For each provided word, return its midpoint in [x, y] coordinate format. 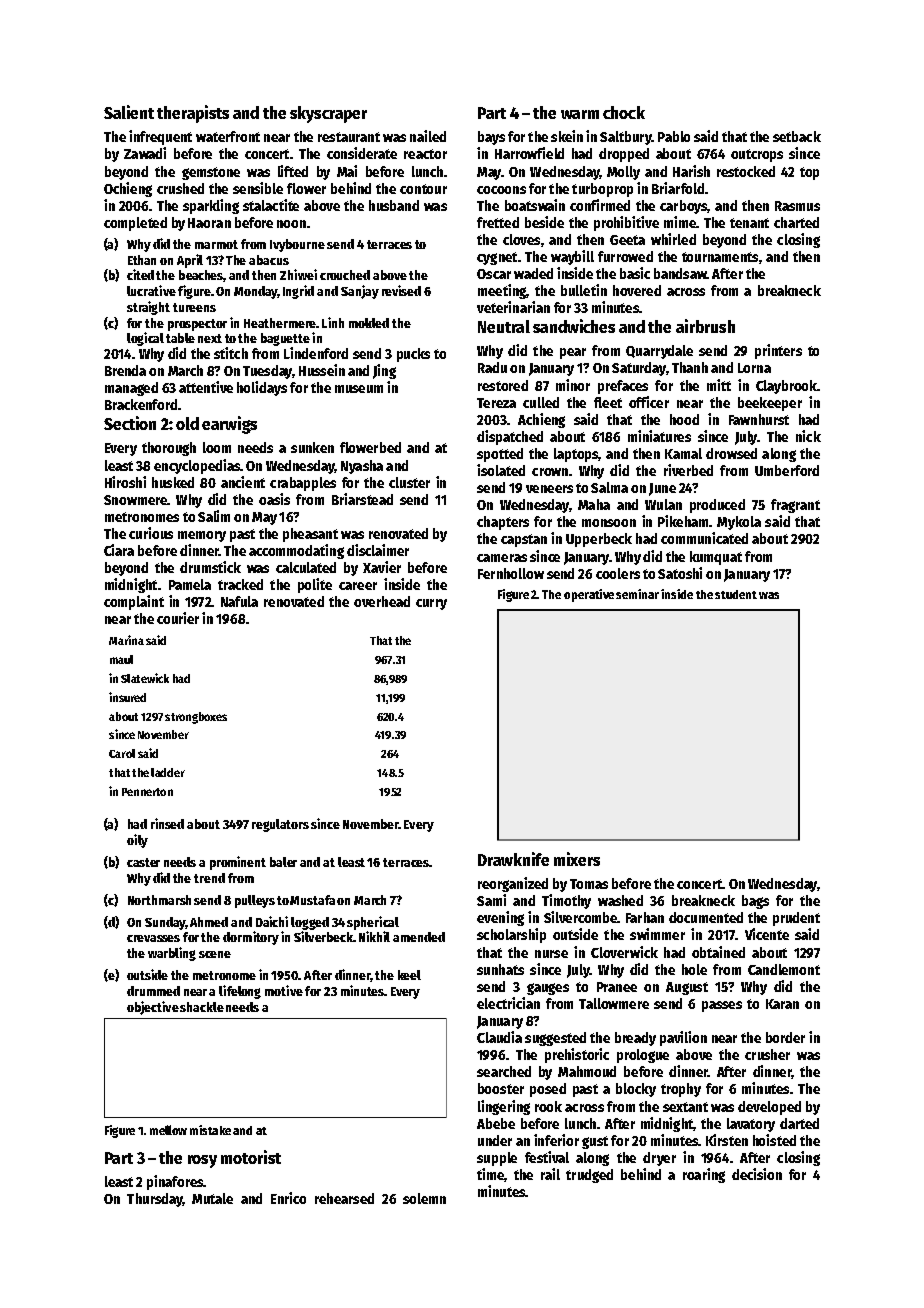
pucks [413, 355]
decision [757, 1174]
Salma [609, 487]
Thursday [155, 1200]
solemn [424, 1198]
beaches [201, 276]
